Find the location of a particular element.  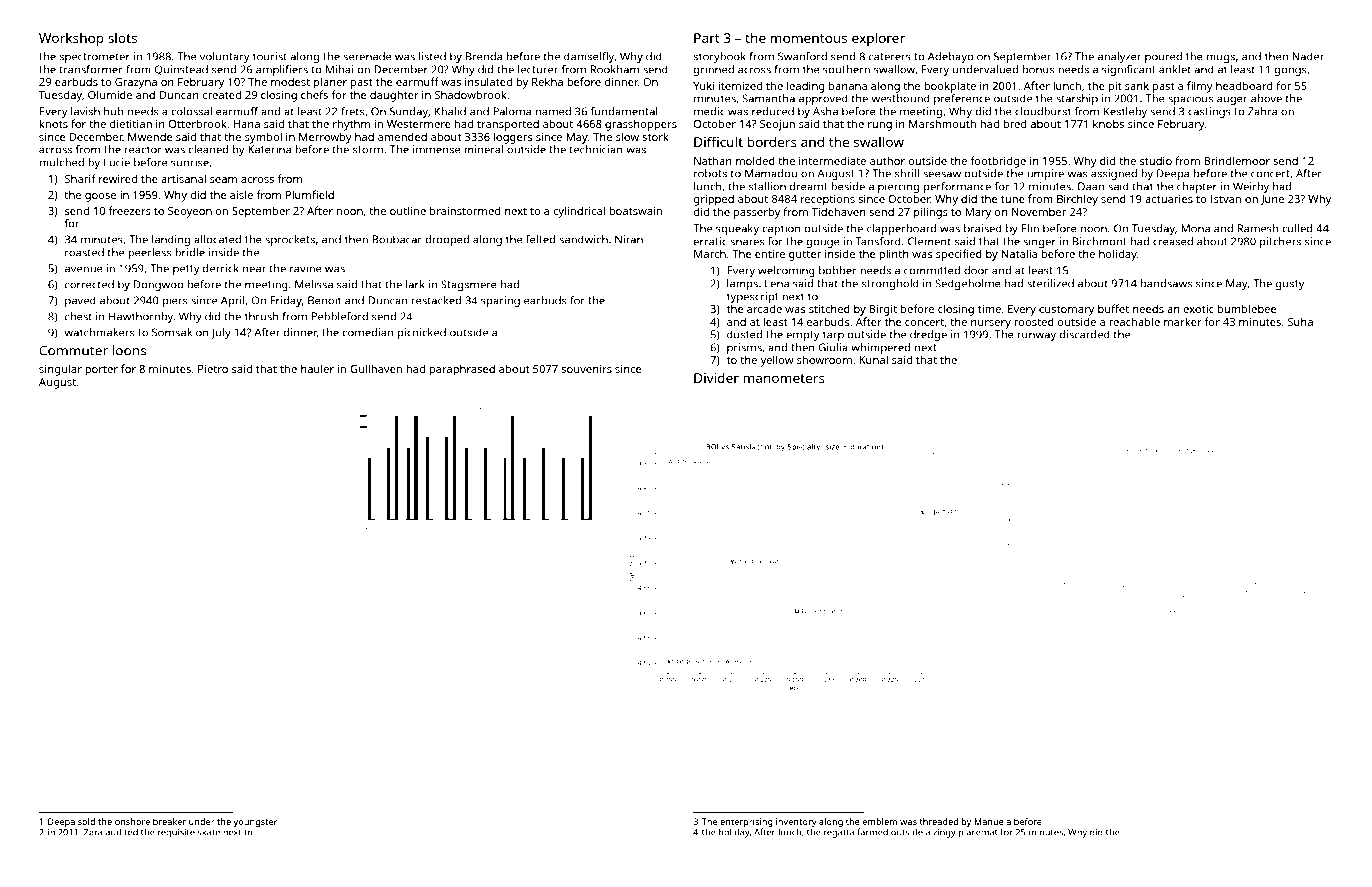

manometers is located at coordinates (784, 378).
